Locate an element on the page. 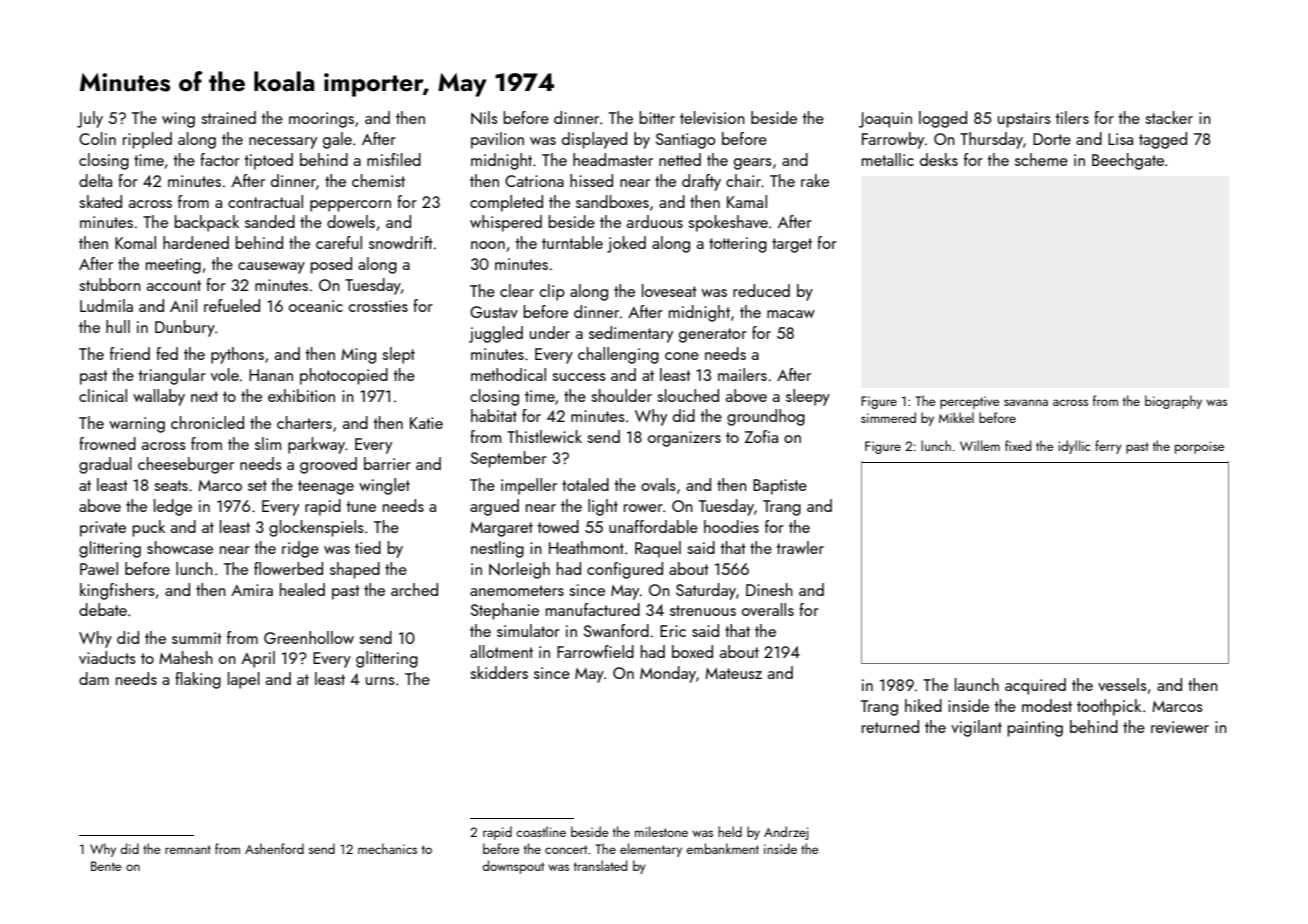  urns is located at coordinates (380, 681).
